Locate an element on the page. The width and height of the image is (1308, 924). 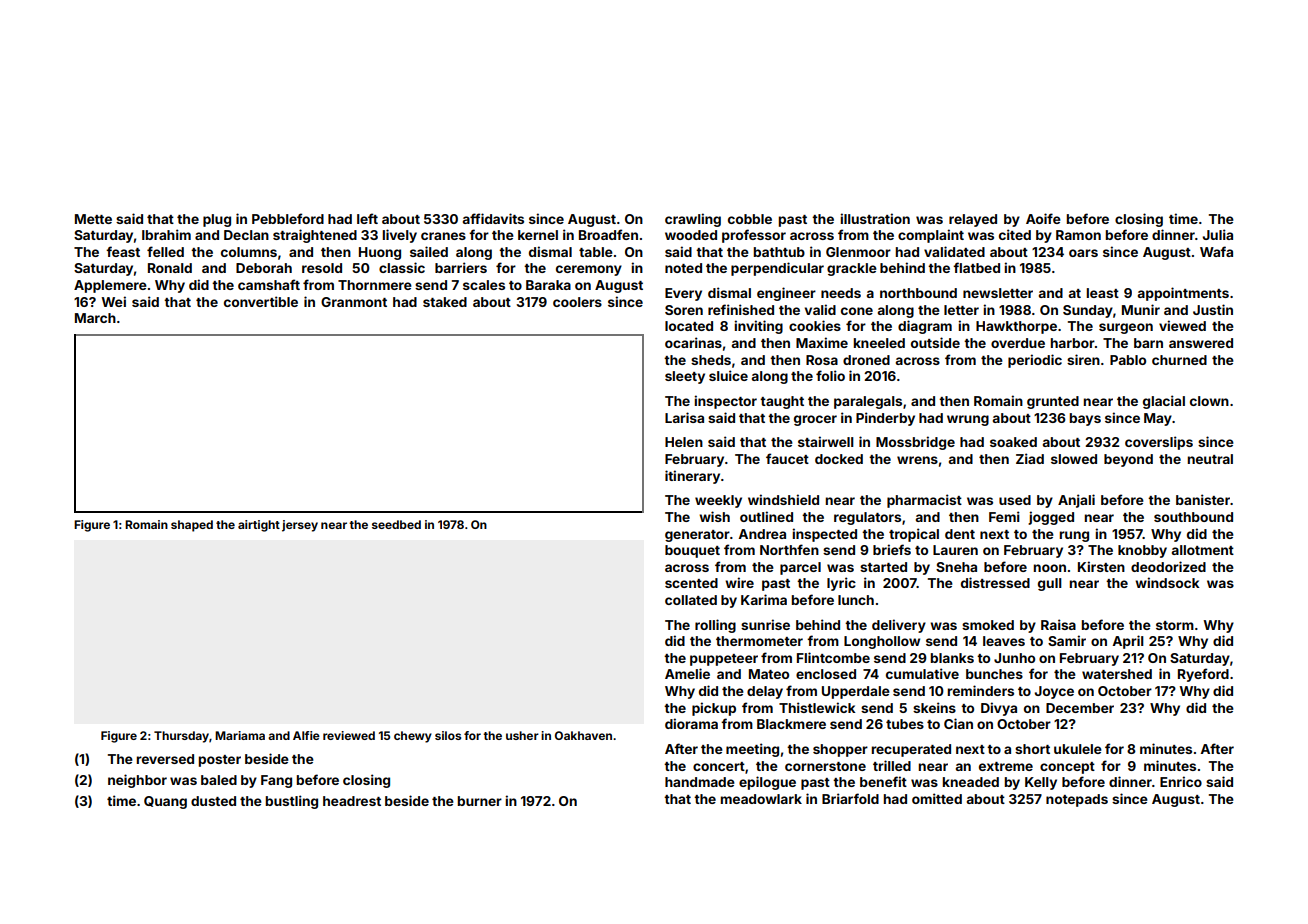
Blackmere is located at coordinates (791, 724).
